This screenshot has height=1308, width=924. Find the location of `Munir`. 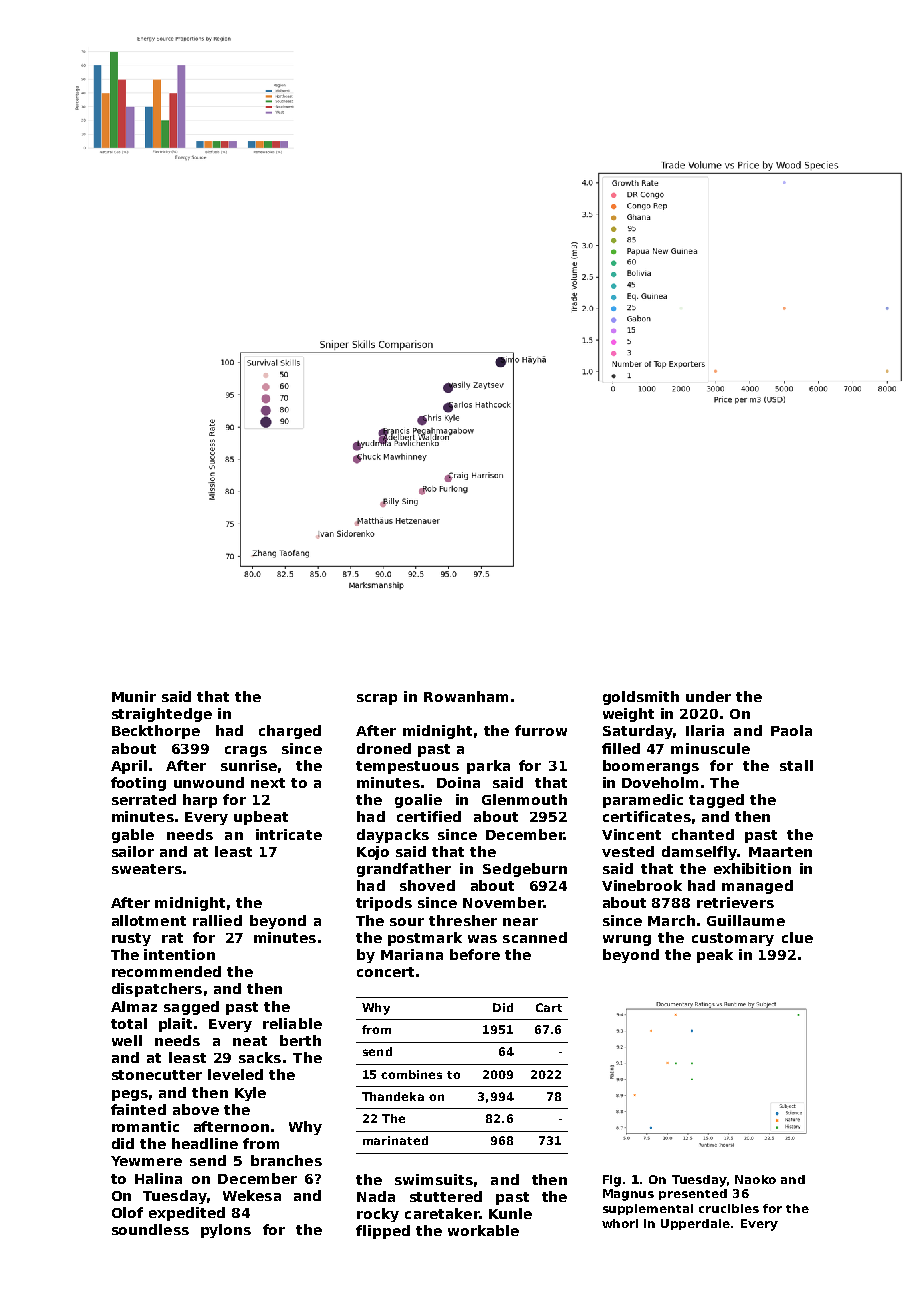

Munir is located at coordinates (134, 696).
